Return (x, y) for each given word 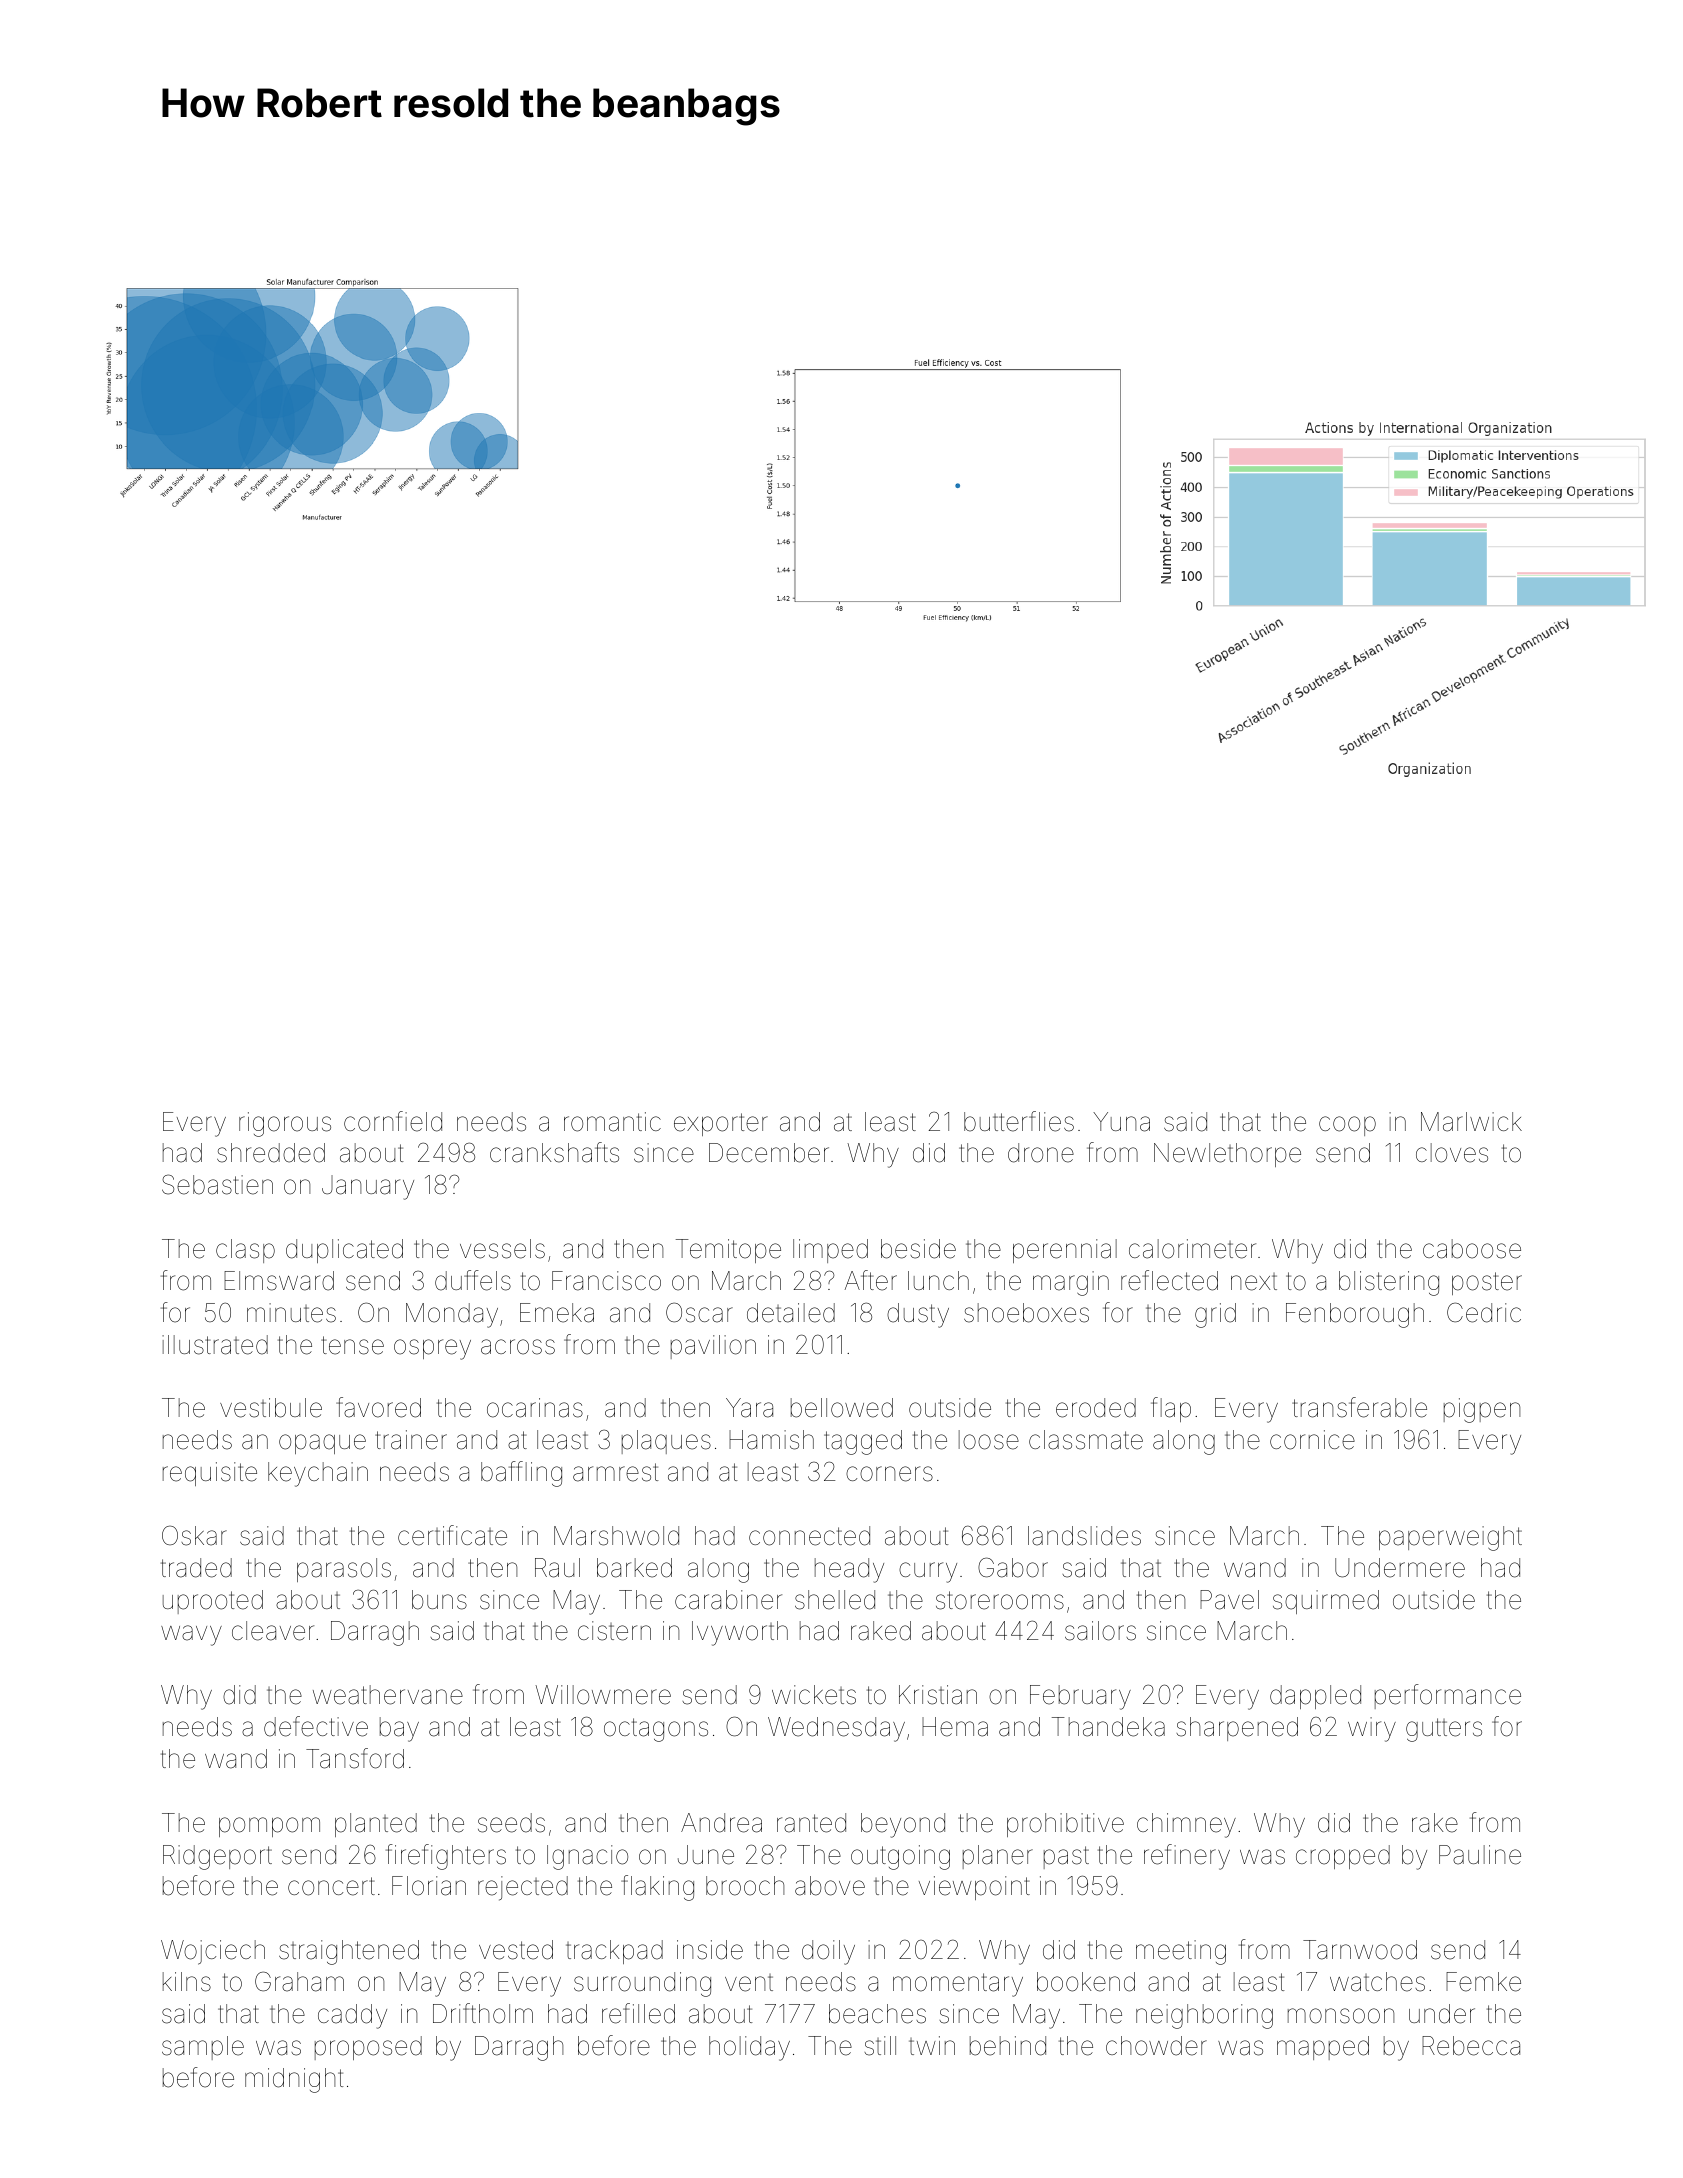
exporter (721, 1124)
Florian (429, 1886)
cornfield (393, 1121)
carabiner (728, 1600)
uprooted (213, 1602)
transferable (1359, 1407)
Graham (299, 1981)
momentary (958, 1985)
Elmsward (279, 1281)
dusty (918, 1315)
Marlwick (1471, 1122)
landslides (1084, 1536)
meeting (1181, 1952)
